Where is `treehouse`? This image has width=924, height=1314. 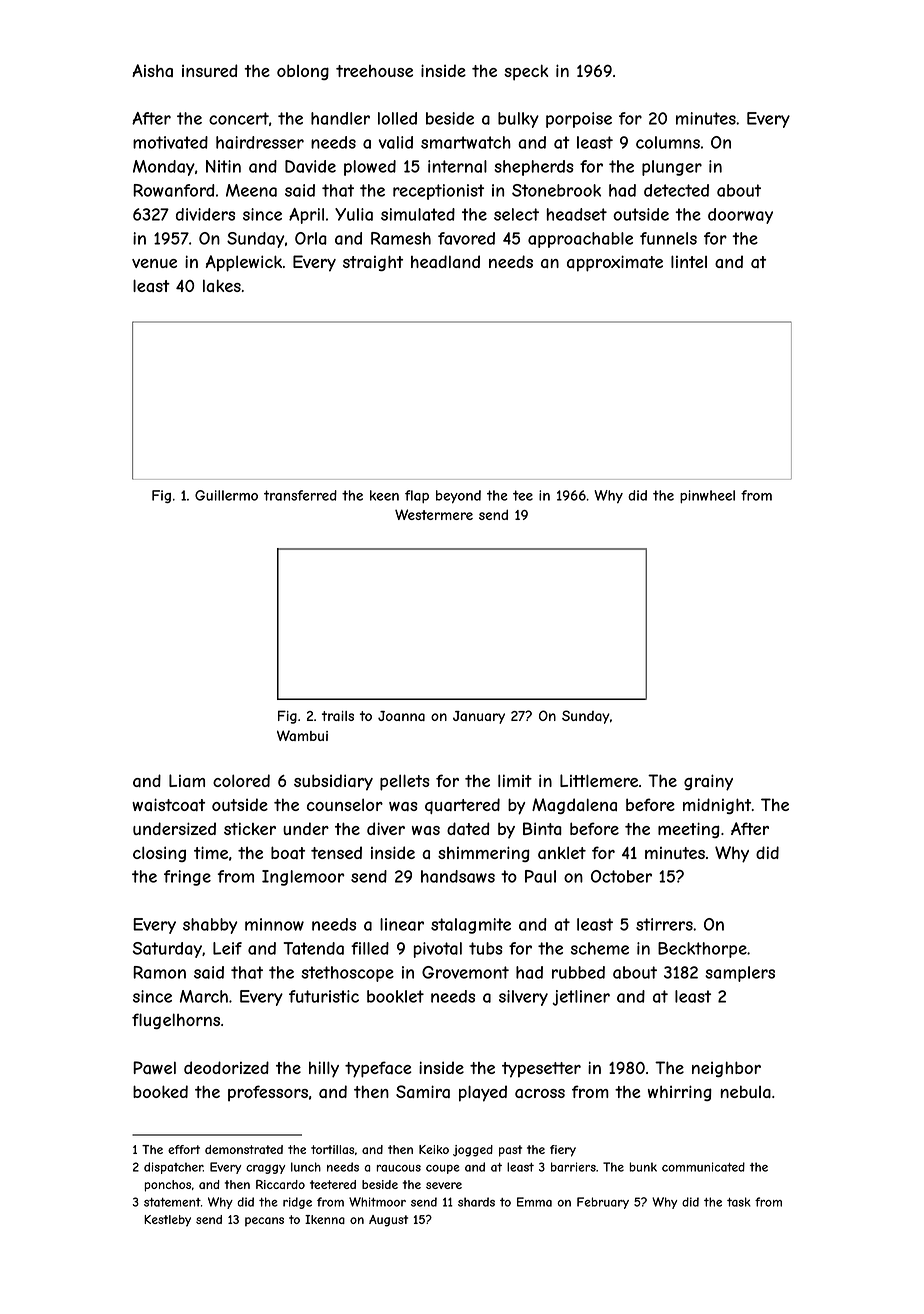 treehouse is located at coordinates (374, 71).
